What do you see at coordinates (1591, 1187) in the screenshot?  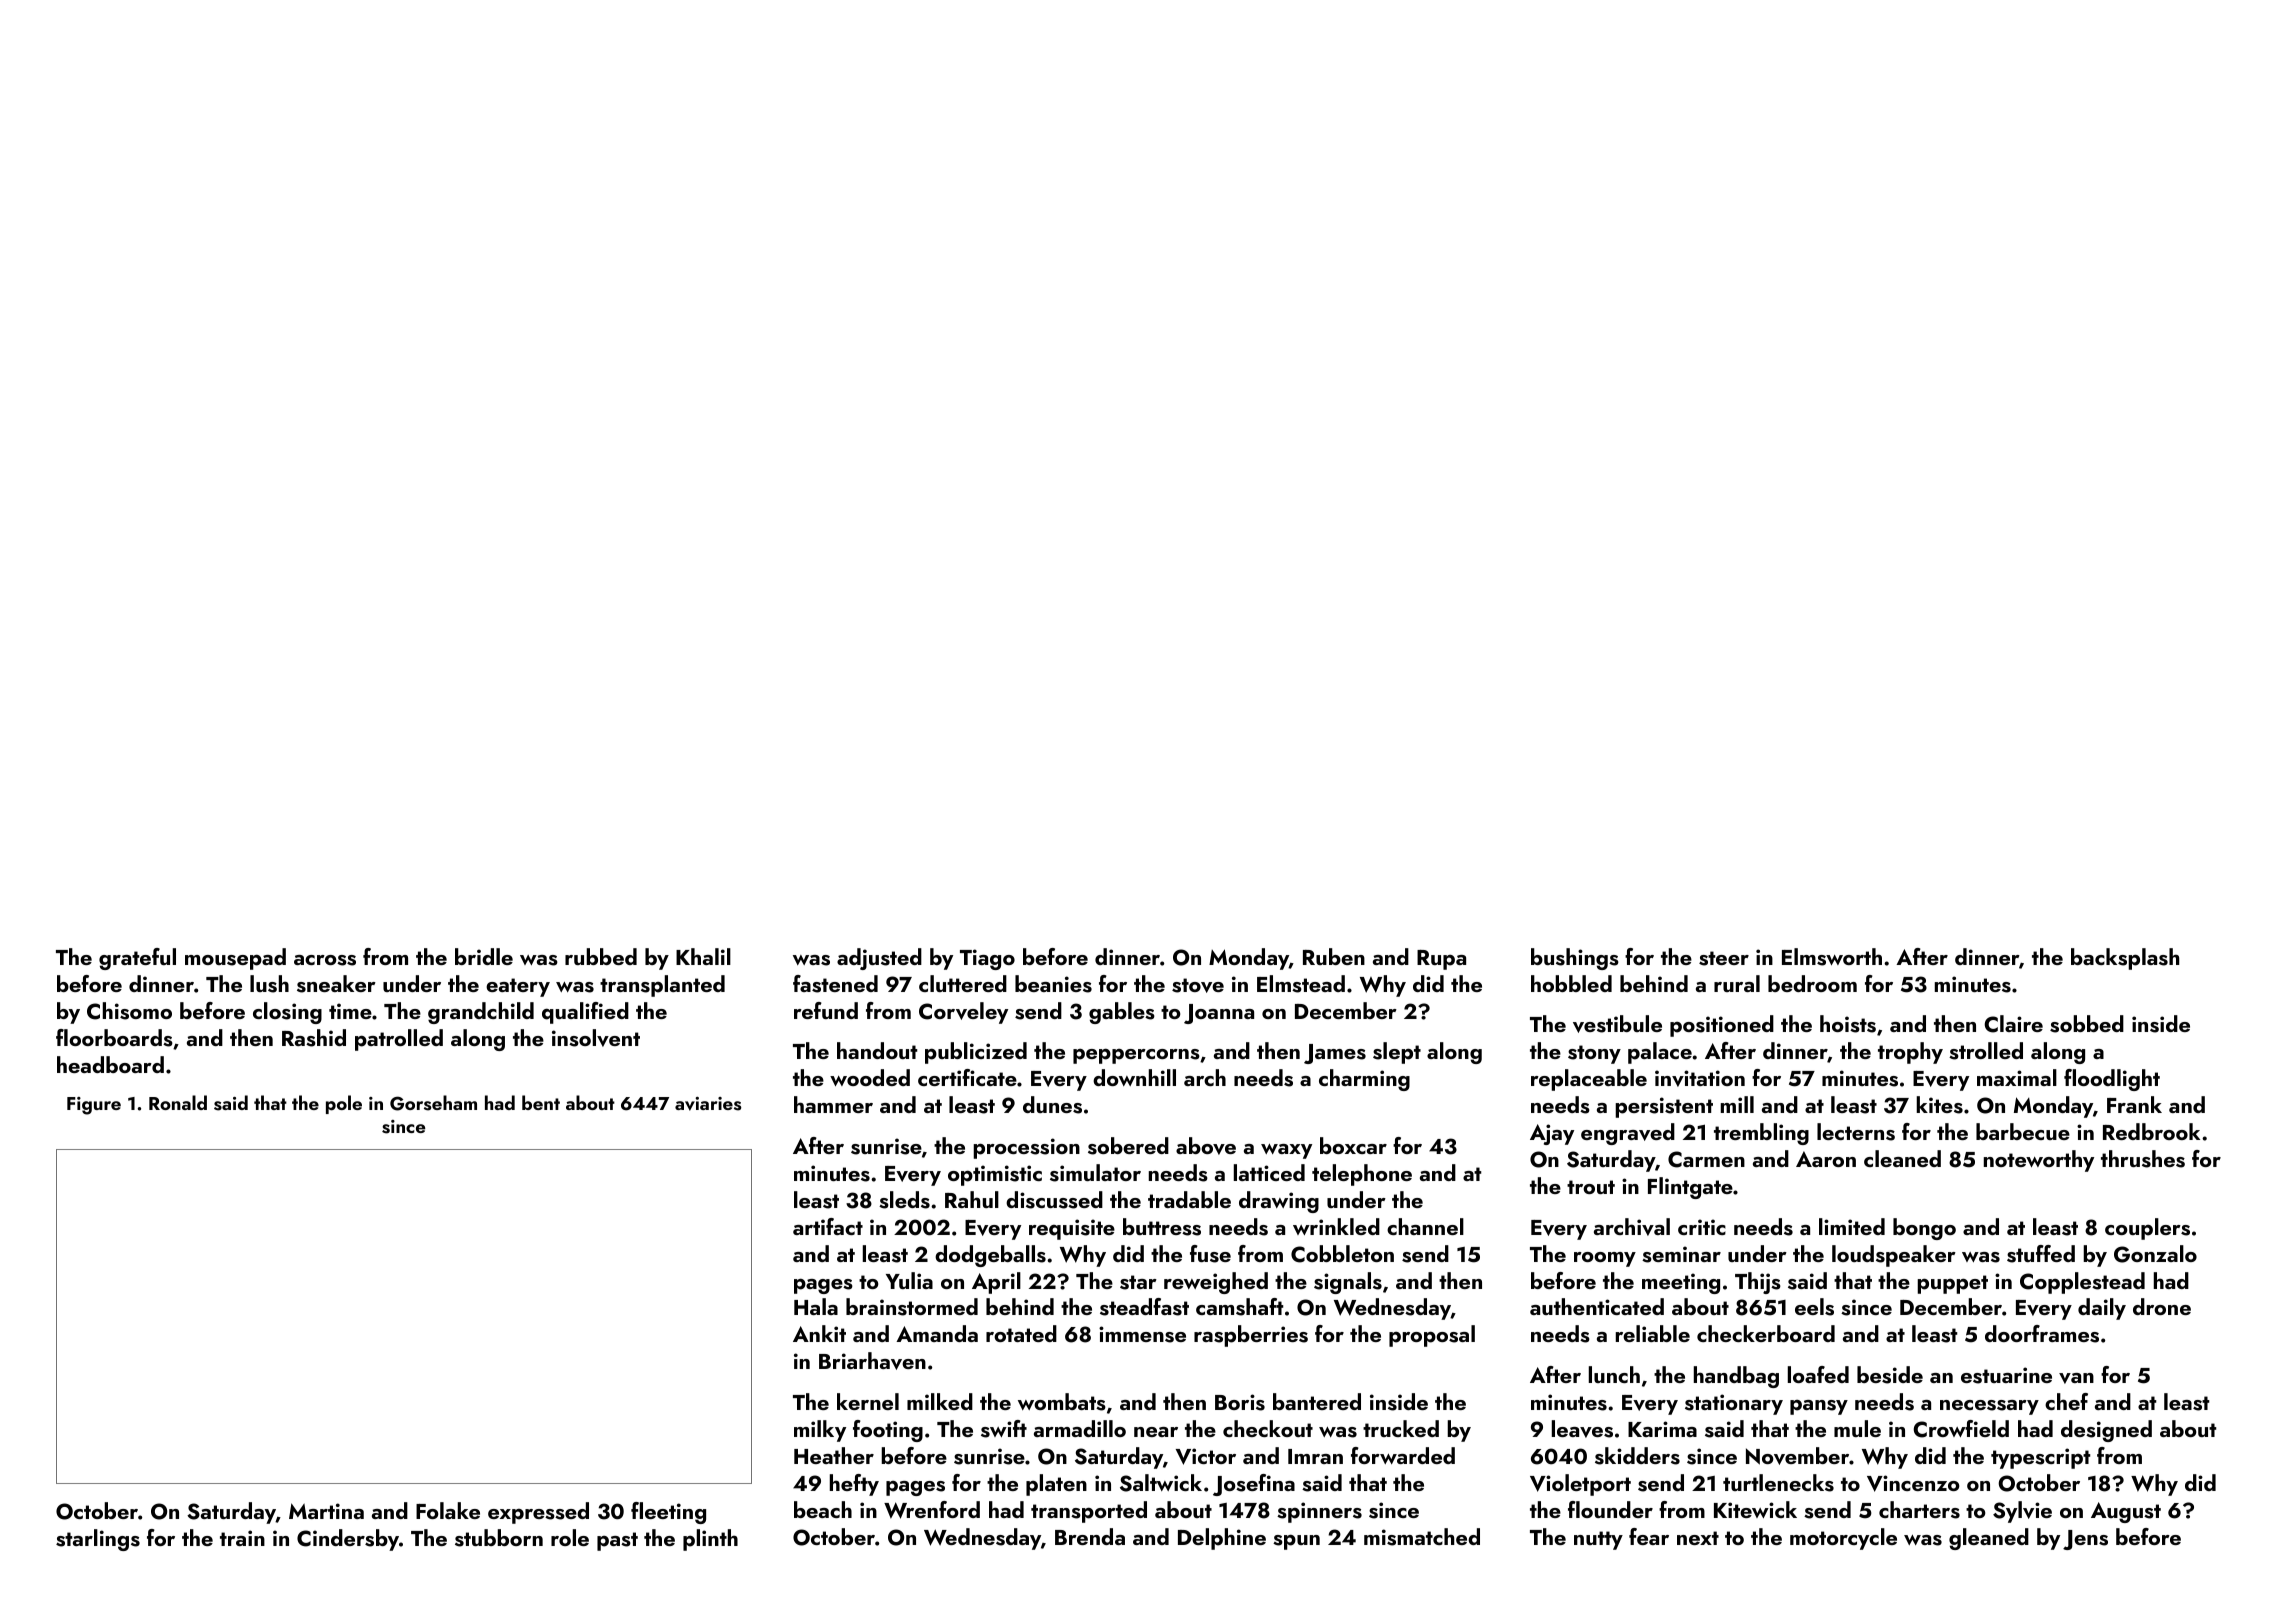 I see `trout` at bounding box center [1591, 1187].
